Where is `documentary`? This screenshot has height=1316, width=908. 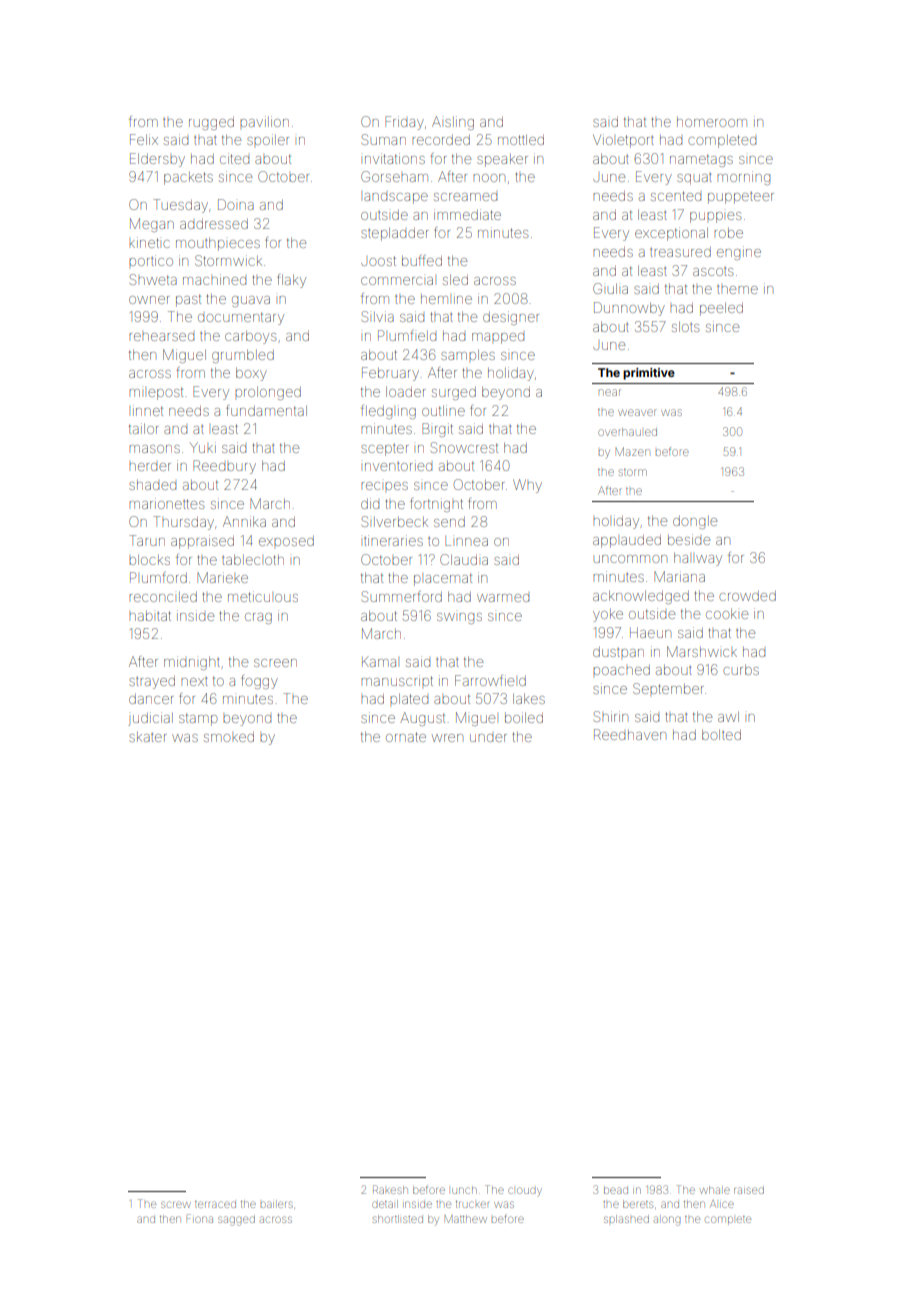
documentary is located at coordinates (241, 318).
